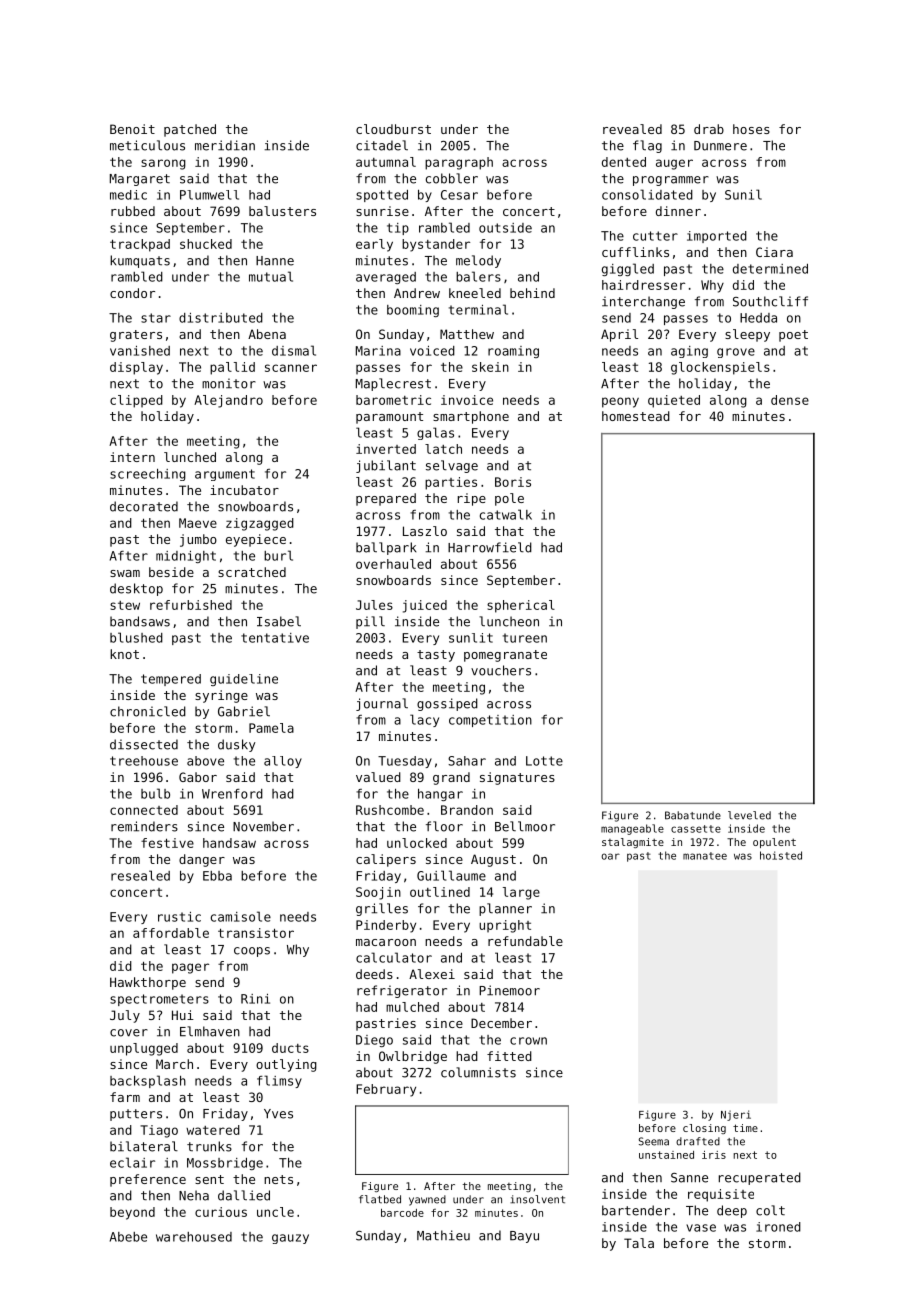  What do you see at coordinates (194, 1237) in the screenshot?
I see `warehoused` at bounding box center [194, 1237].
